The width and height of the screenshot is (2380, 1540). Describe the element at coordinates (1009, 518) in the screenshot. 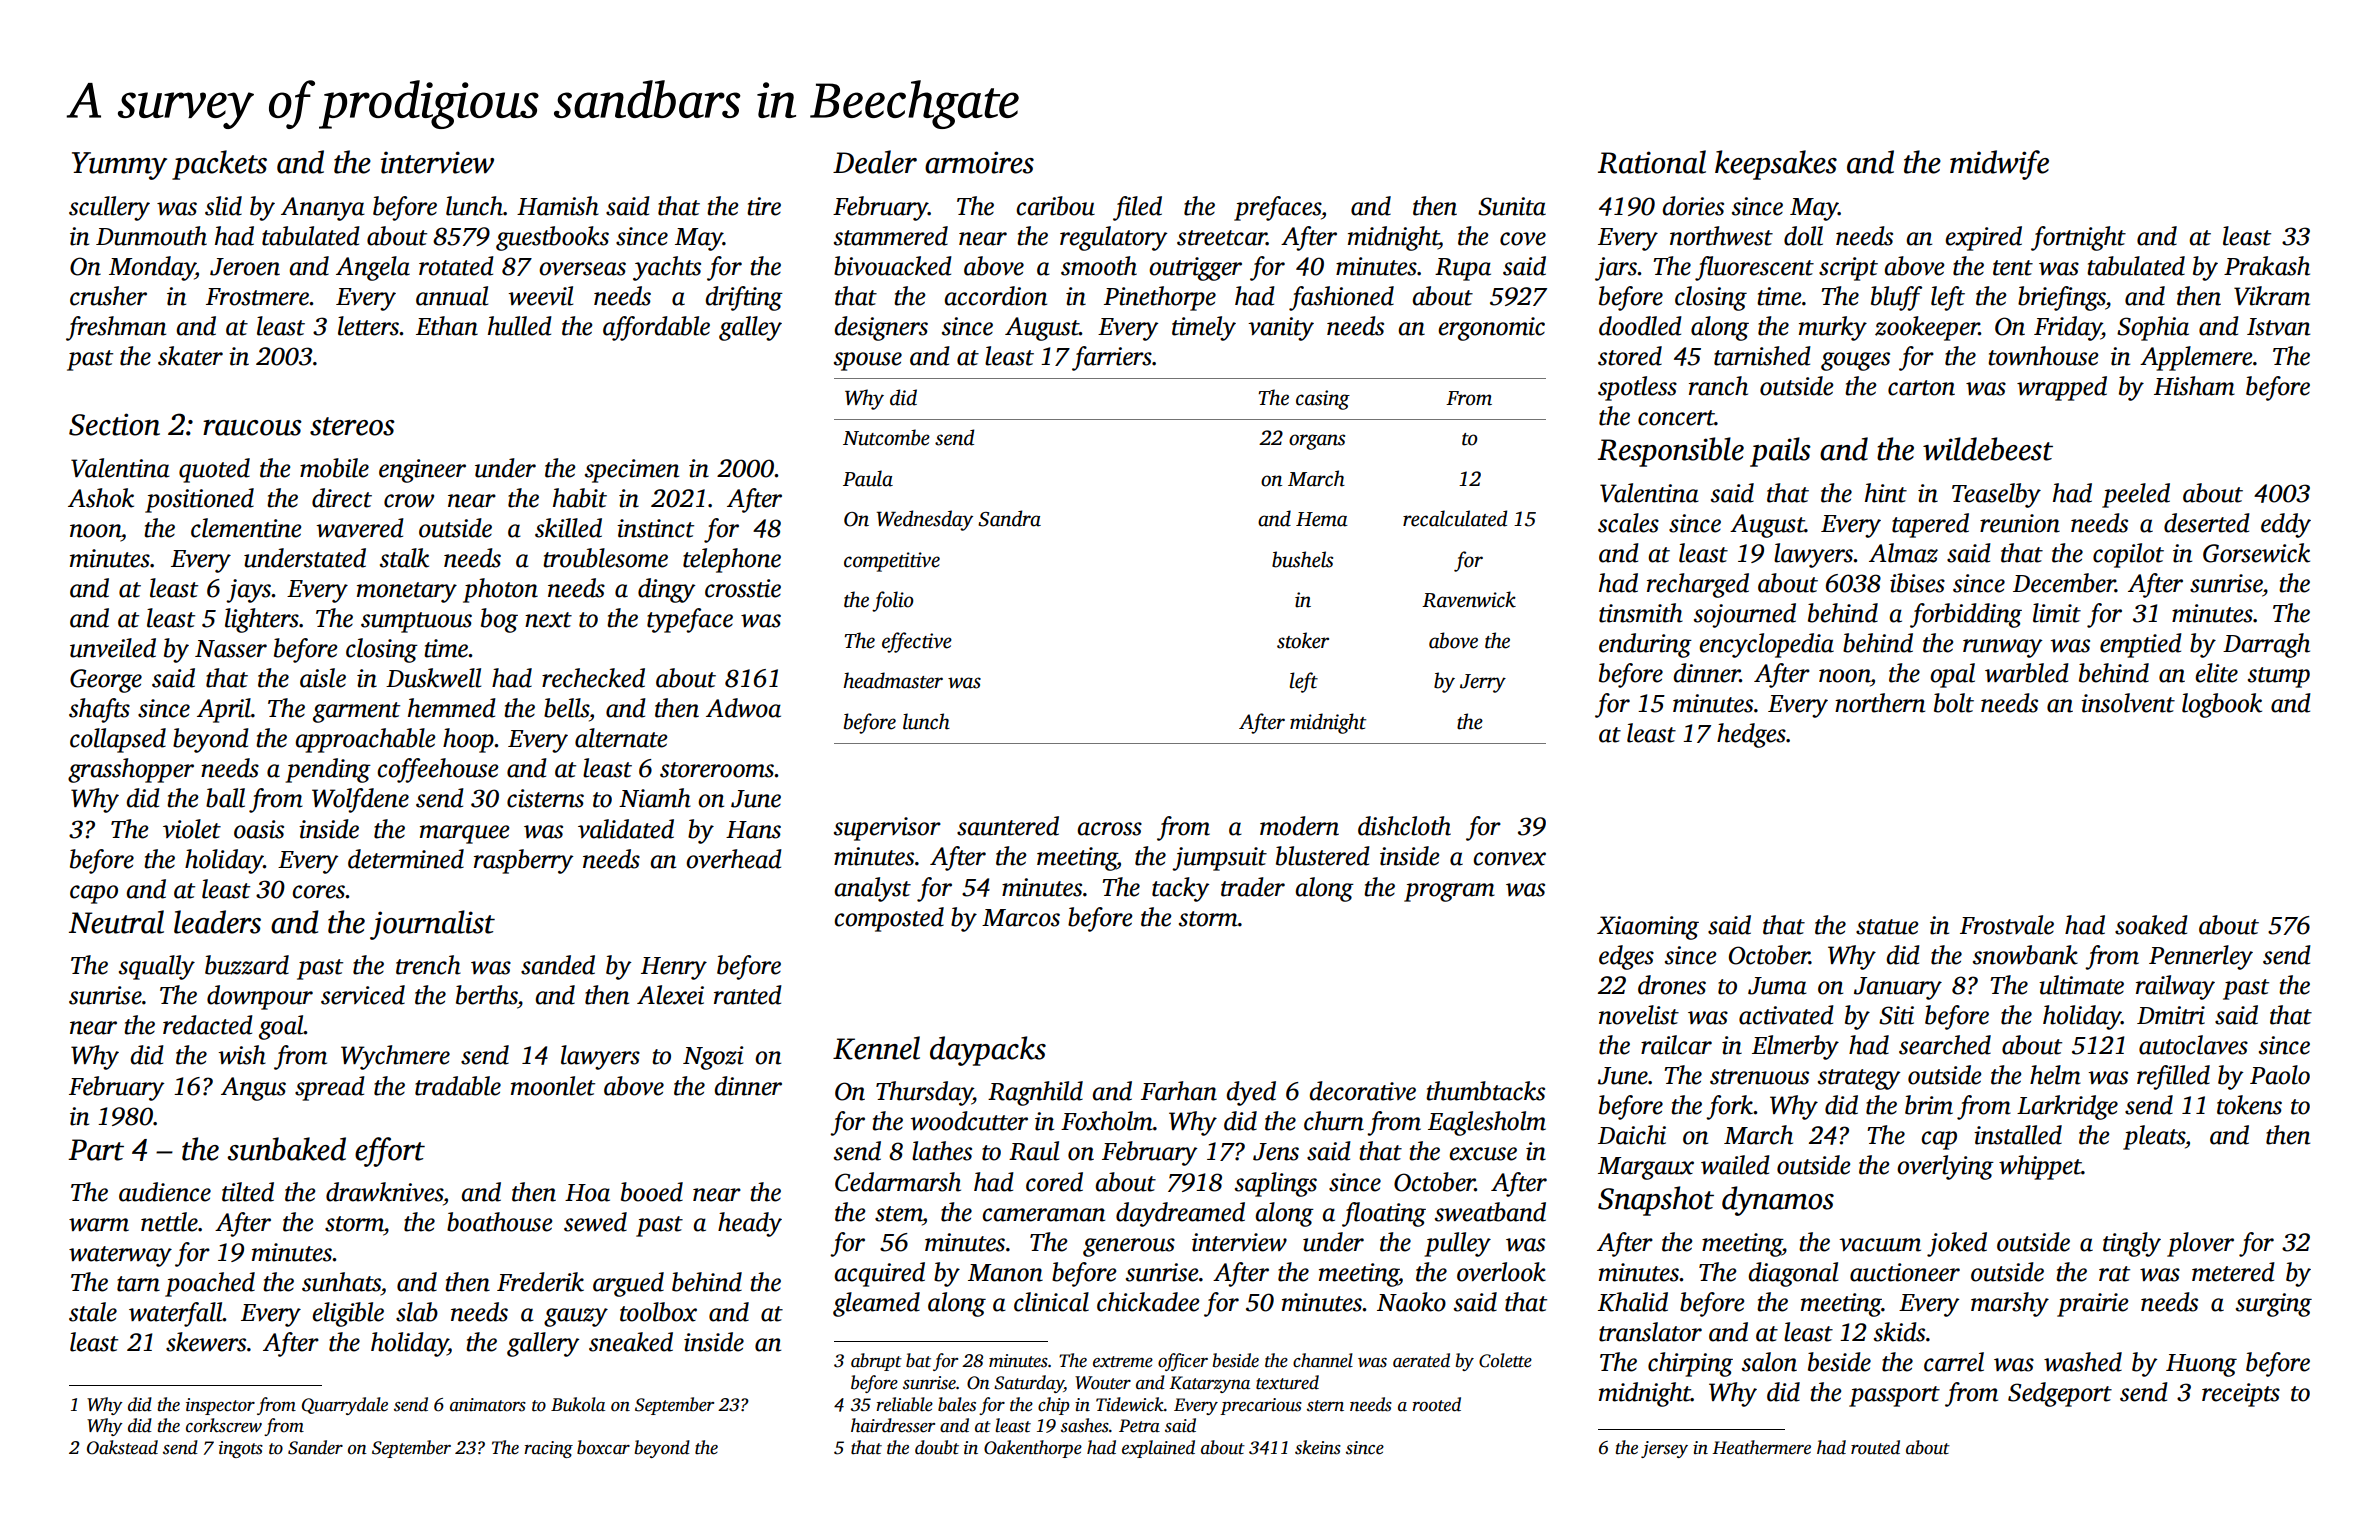

I see `Sandra` at that location.
